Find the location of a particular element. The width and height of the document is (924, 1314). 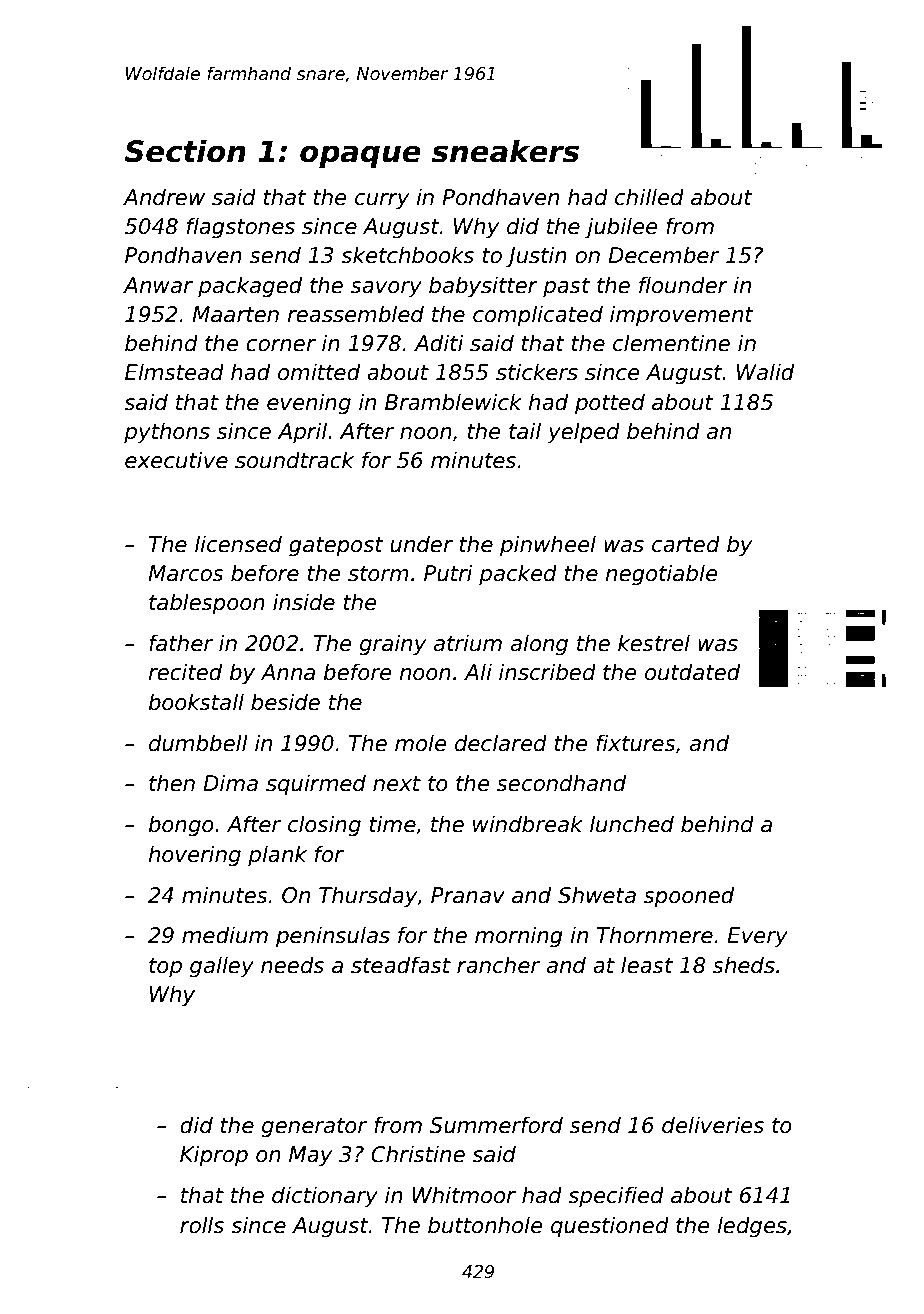

soundtrack is located at coordinates (294, 460).
